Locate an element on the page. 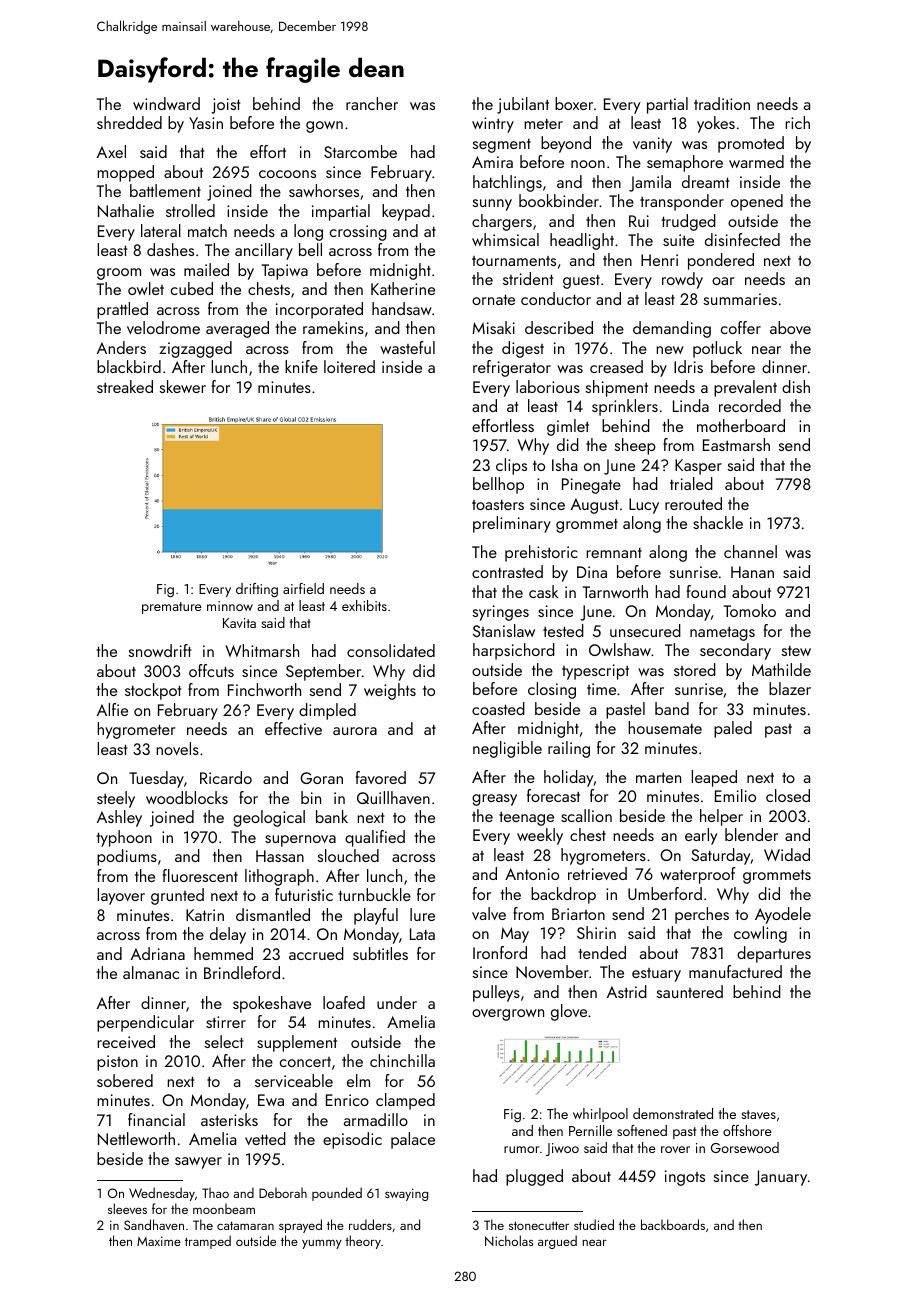 Image resolution: width=908 pixels, height=1316 pixels. premature is located at coordinates (172, 608).
